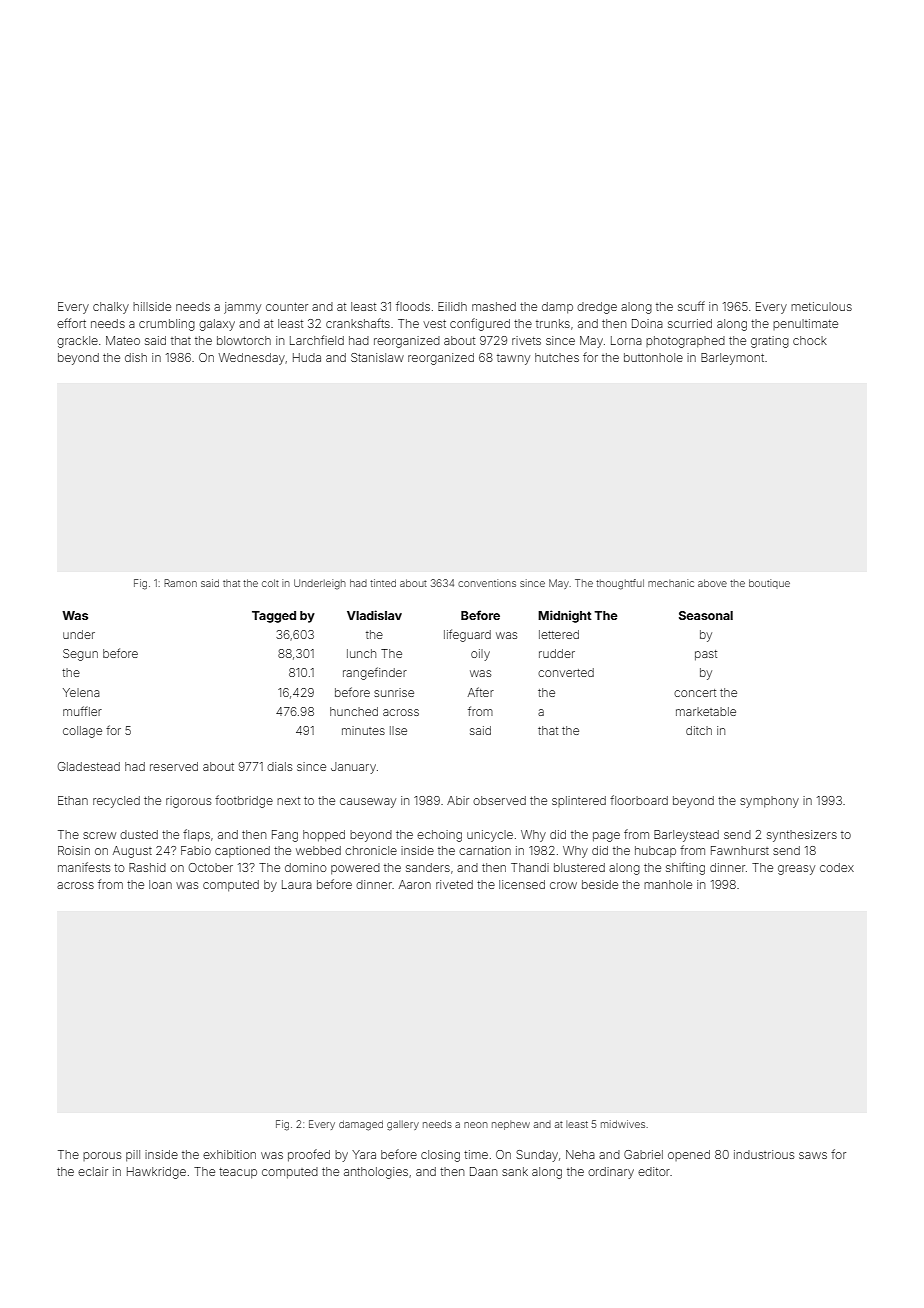  What do you see at coordinates (136, 357) in the screenshot?
I see `dish` at bounding box center [136, 357].
